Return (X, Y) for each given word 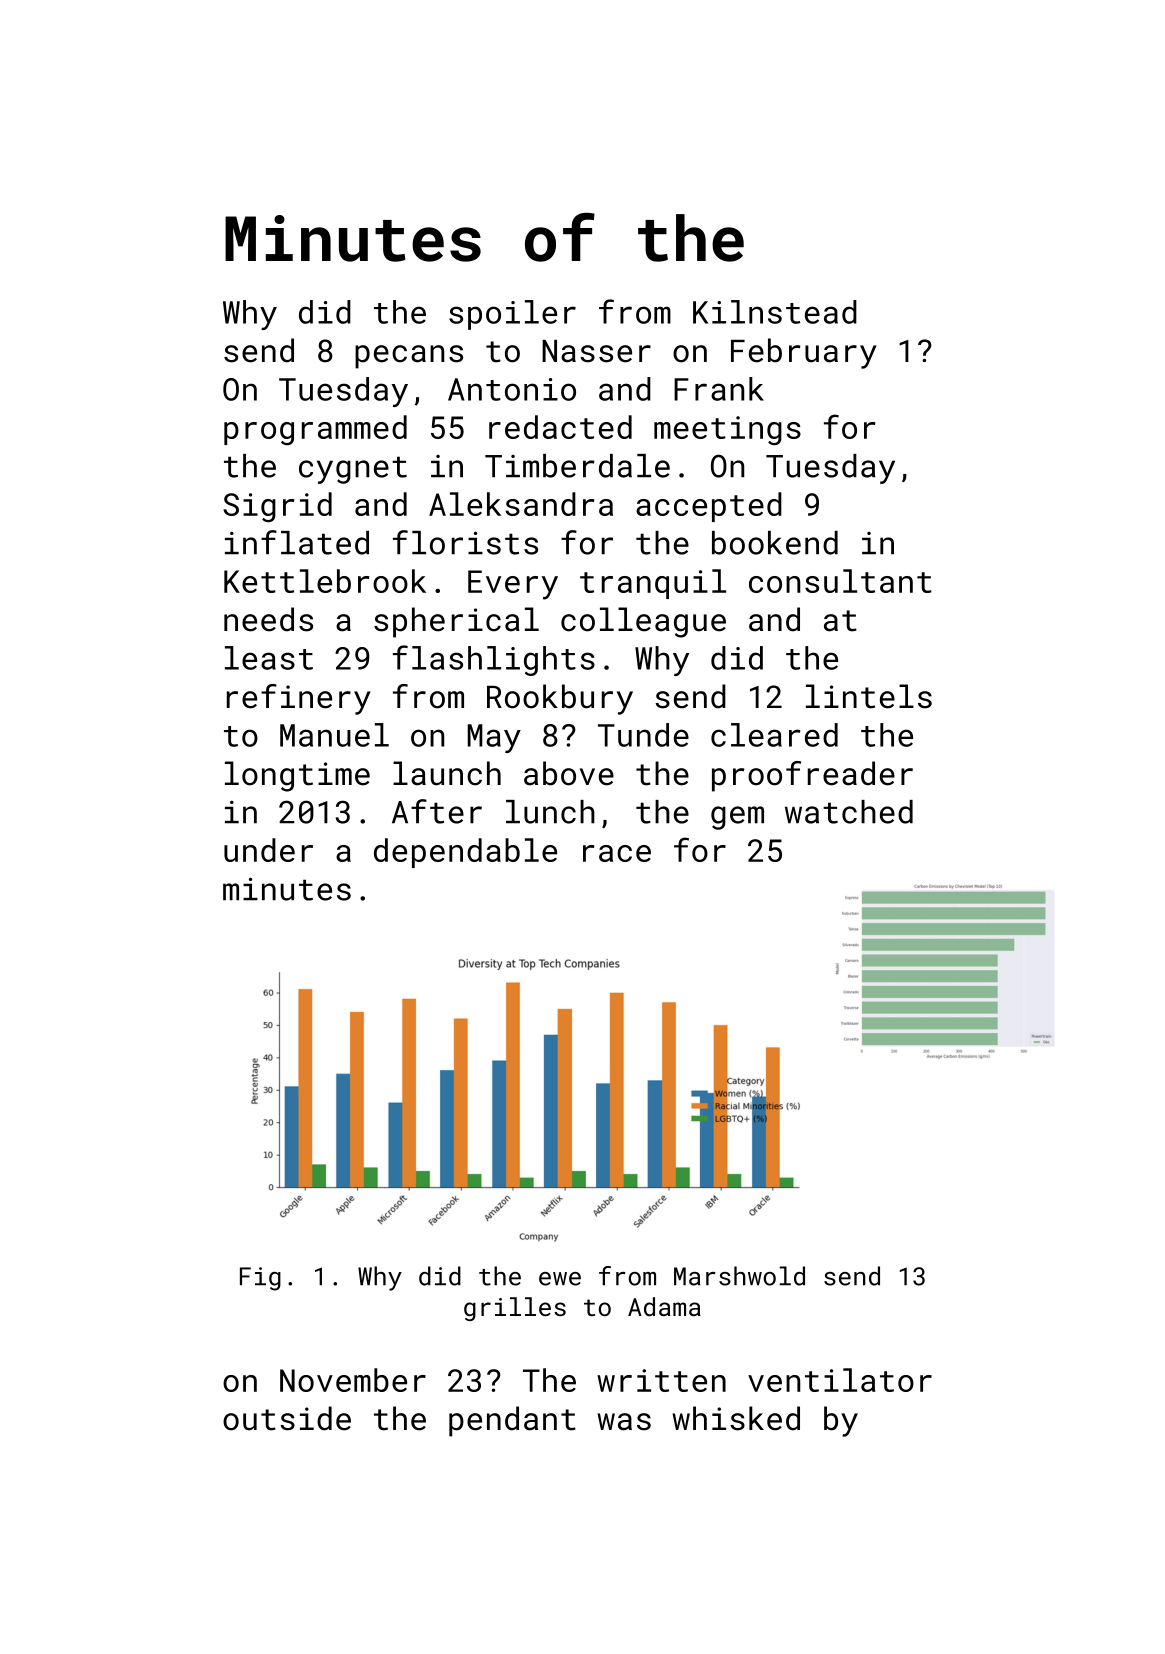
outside (287, 1418)
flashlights (494, 660)
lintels (869, 696)
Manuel (334, 735)
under (268, 850)
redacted (560, 427)
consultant (840, 581)
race (617, 853)
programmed (315, 430)
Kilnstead (775, 312)
